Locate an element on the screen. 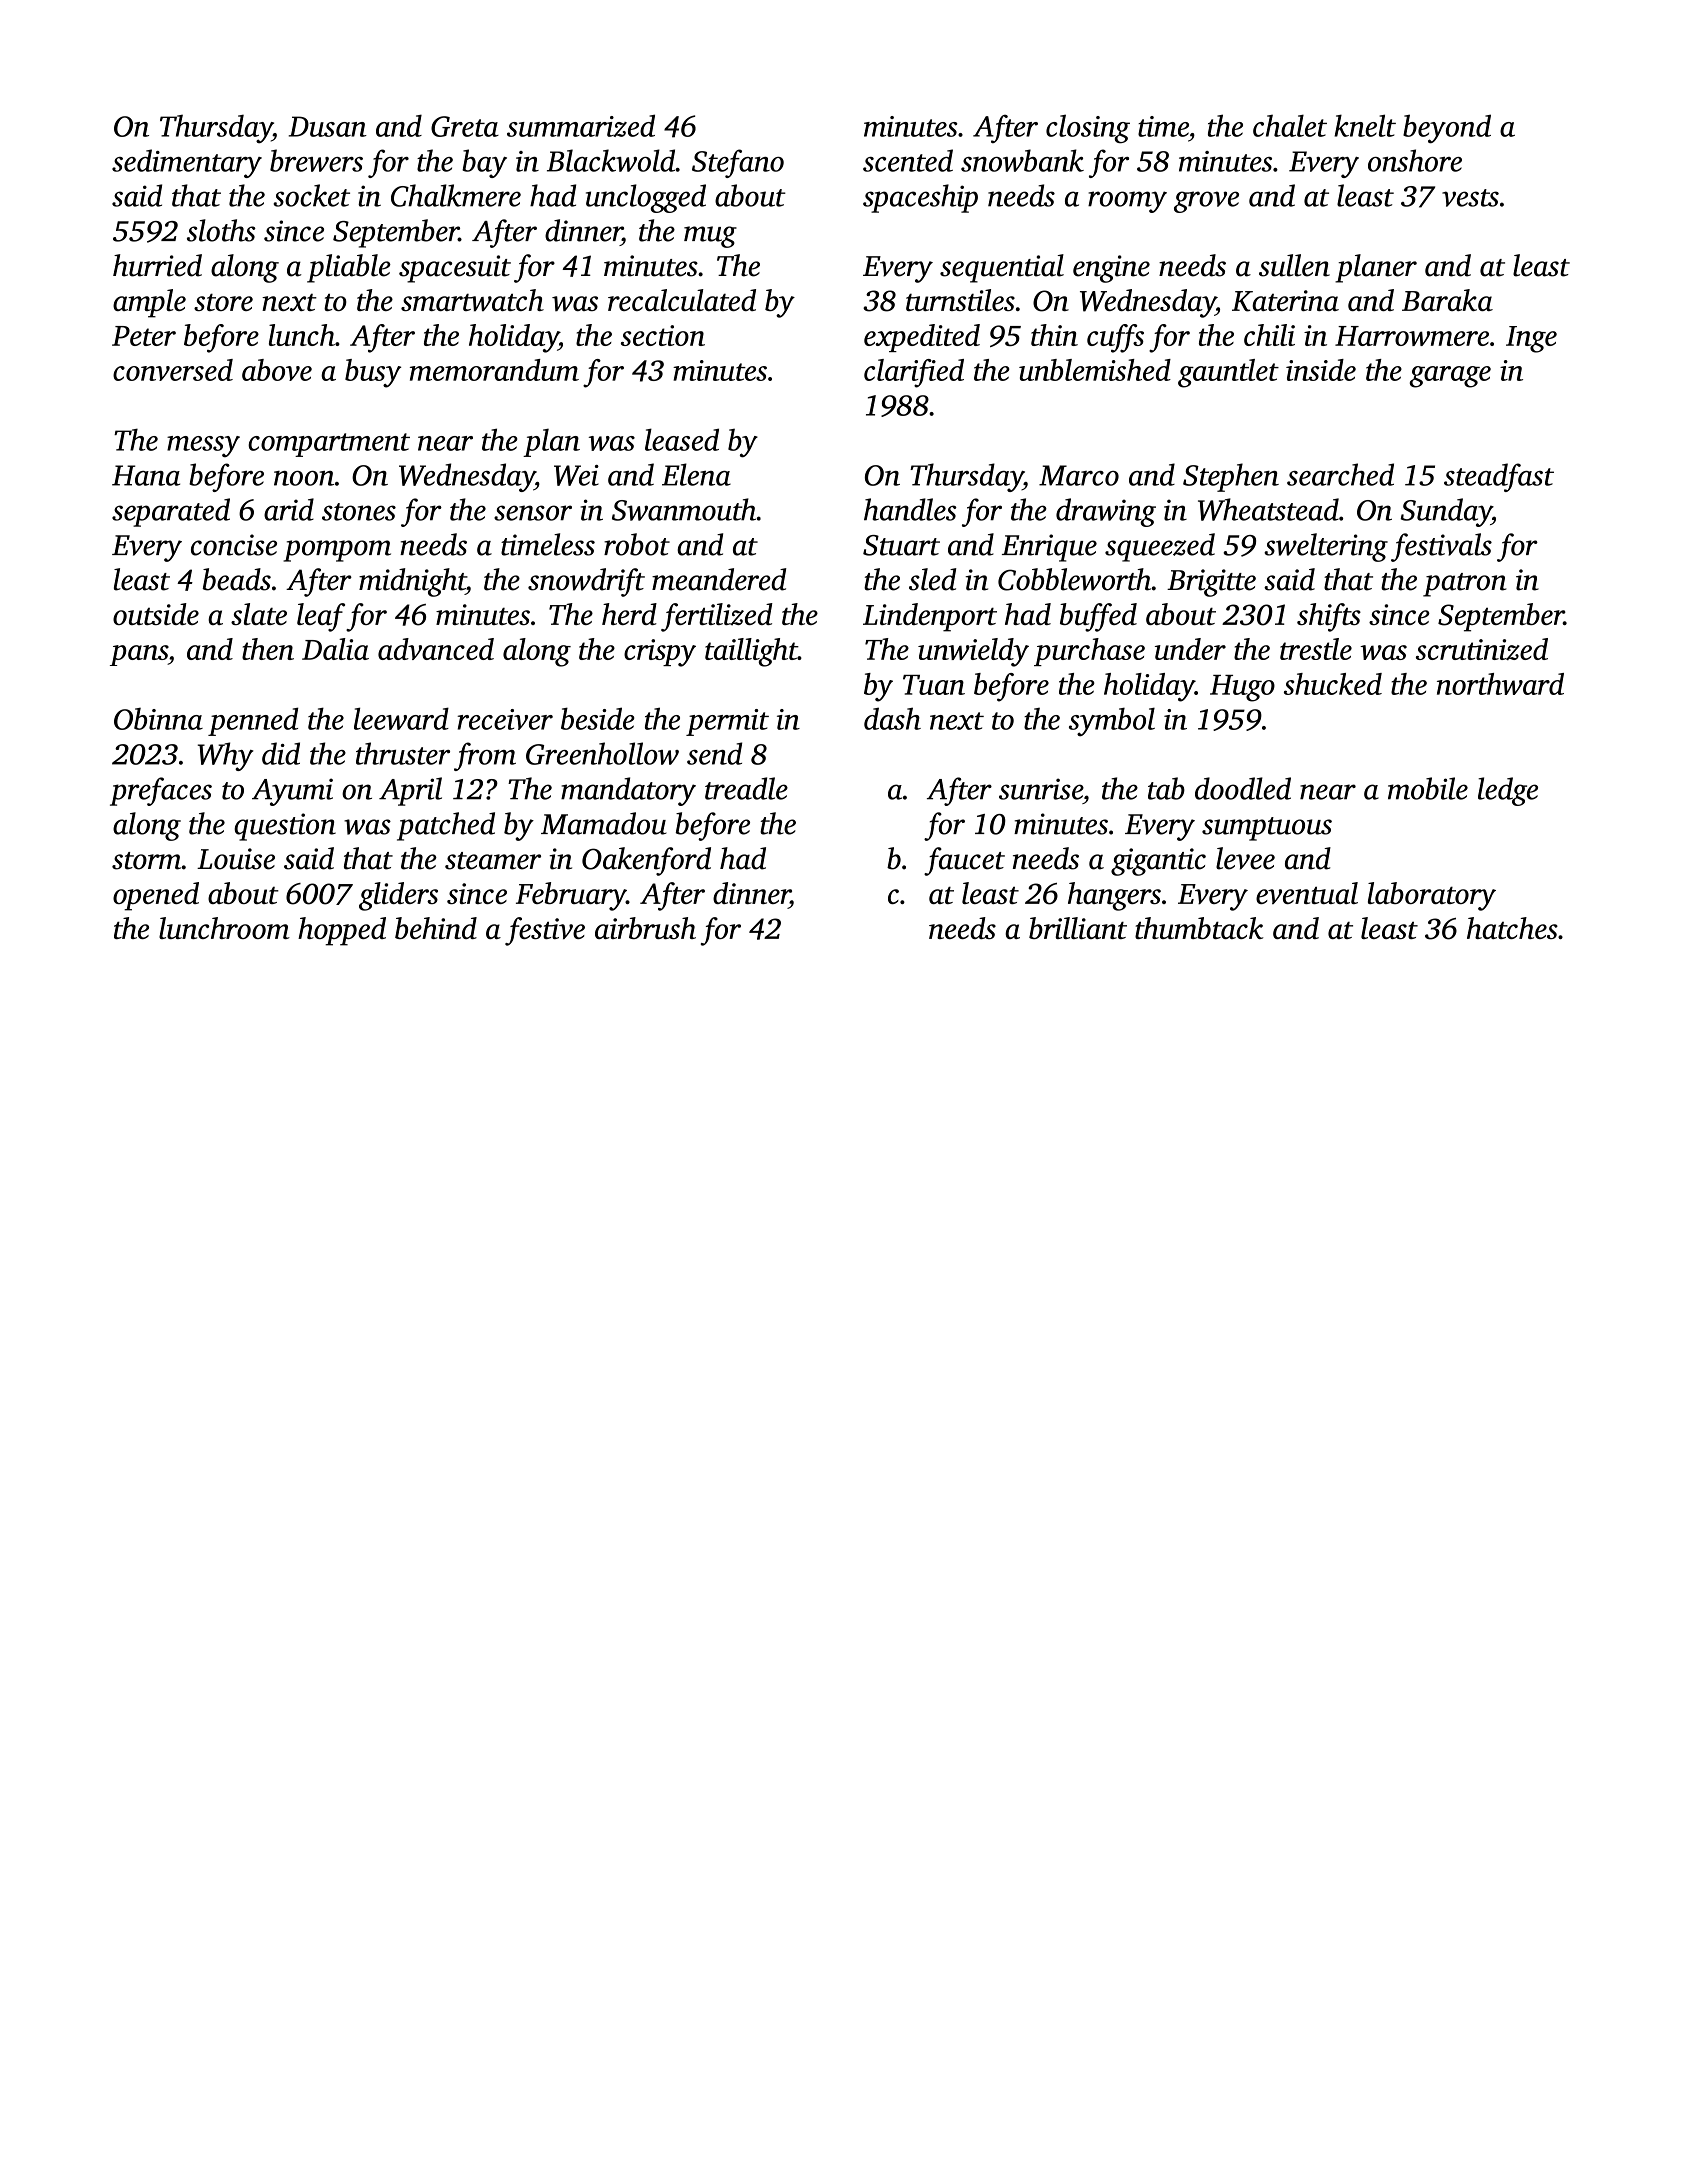 Image resolution: width=1683 pixels, height=2178 pixels. laboratory is located at coordinates (1432, 896).
